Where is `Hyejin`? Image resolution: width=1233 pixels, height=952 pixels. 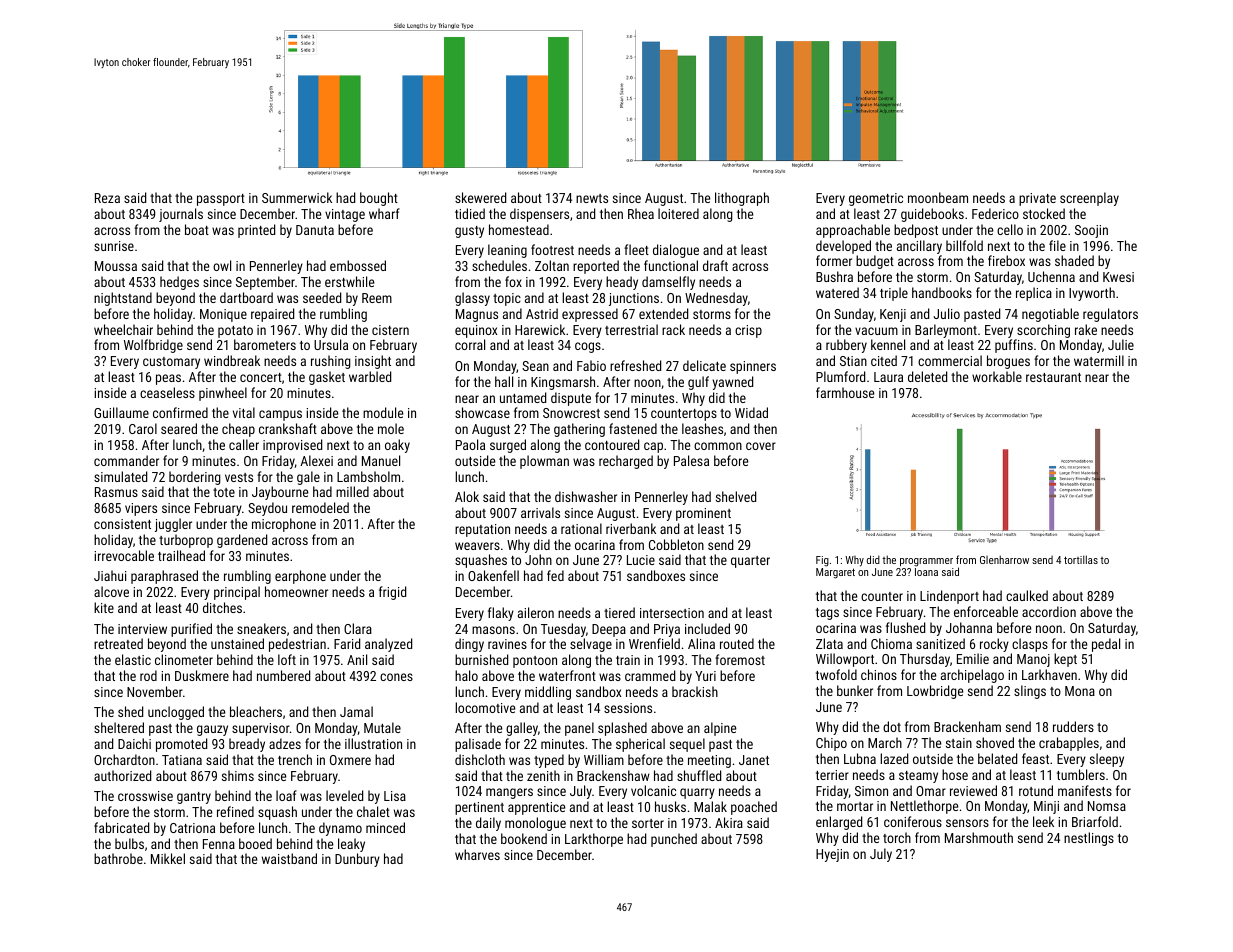 Hyejin is located at coordinates (832, 855).
